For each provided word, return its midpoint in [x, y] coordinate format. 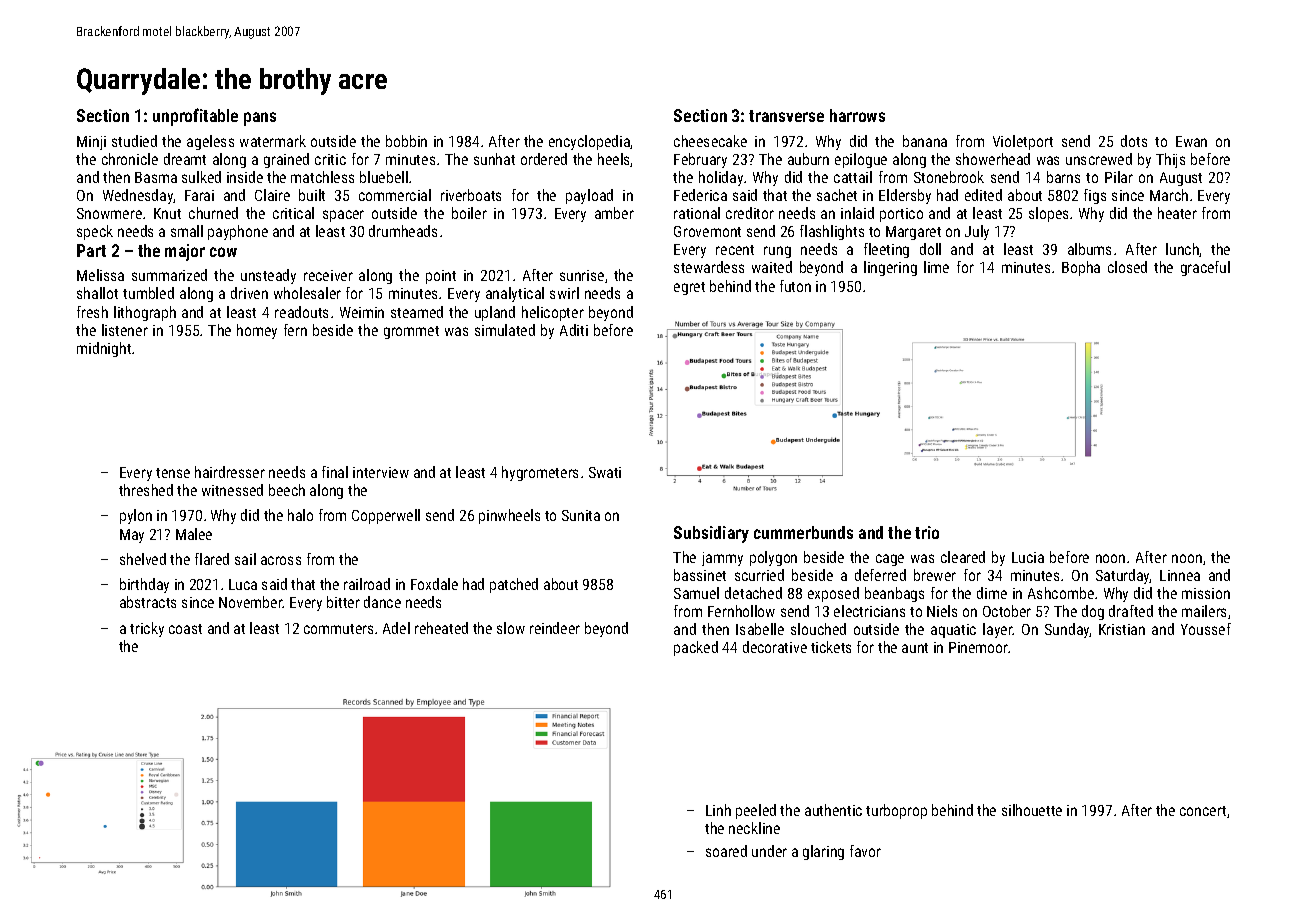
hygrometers [540, 473]
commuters [338, 629]
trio [927, 532]
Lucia [1028, 557]
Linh [718, 810]
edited [983, 195]
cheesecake [710, 141]
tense [173, 473]
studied [134, 141]
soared [726, 851]
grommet [411, 332]
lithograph [145, 313]
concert [1203, 811]
